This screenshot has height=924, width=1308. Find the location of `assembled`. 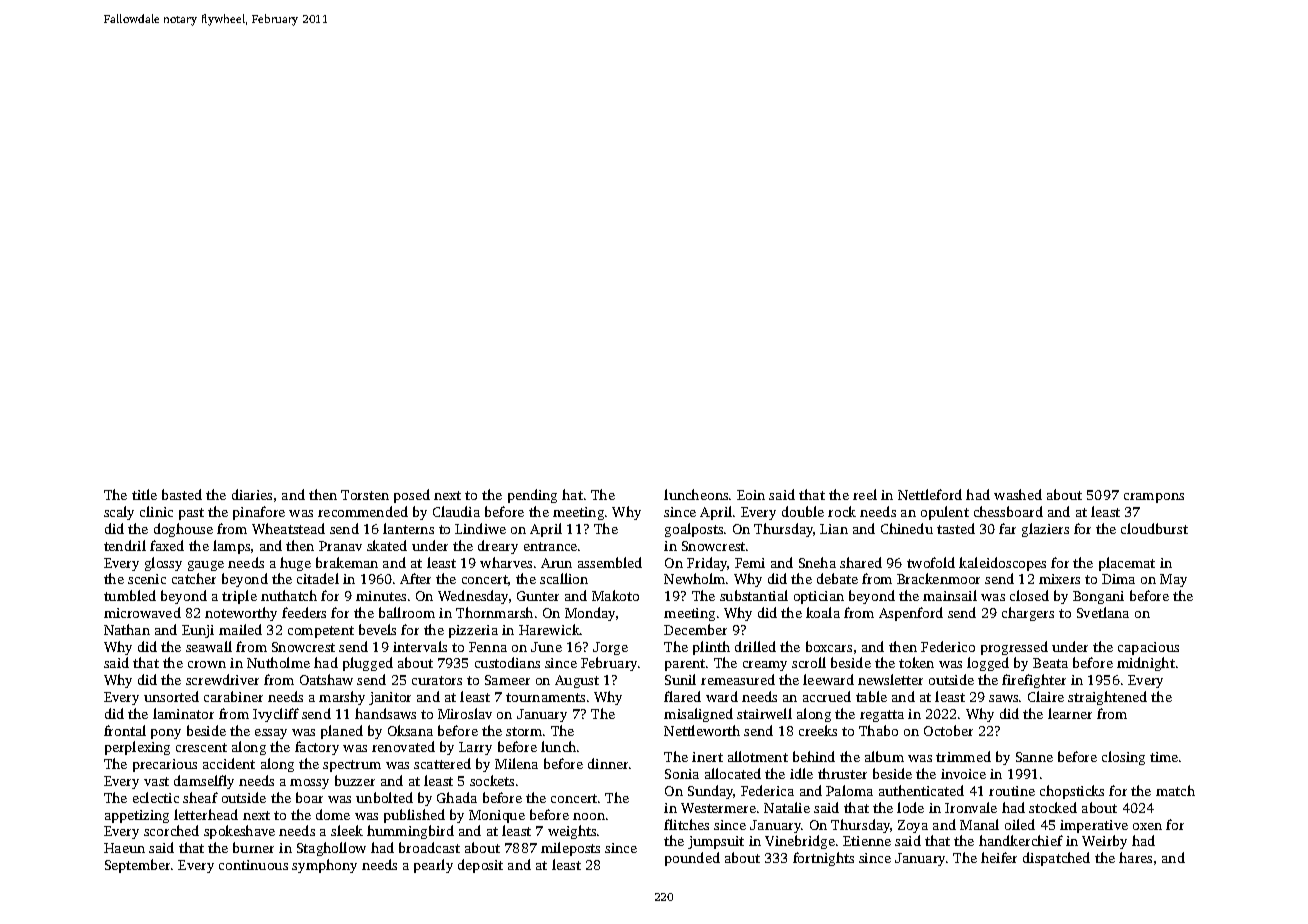

assembled is located at coordinates (610, 562).
